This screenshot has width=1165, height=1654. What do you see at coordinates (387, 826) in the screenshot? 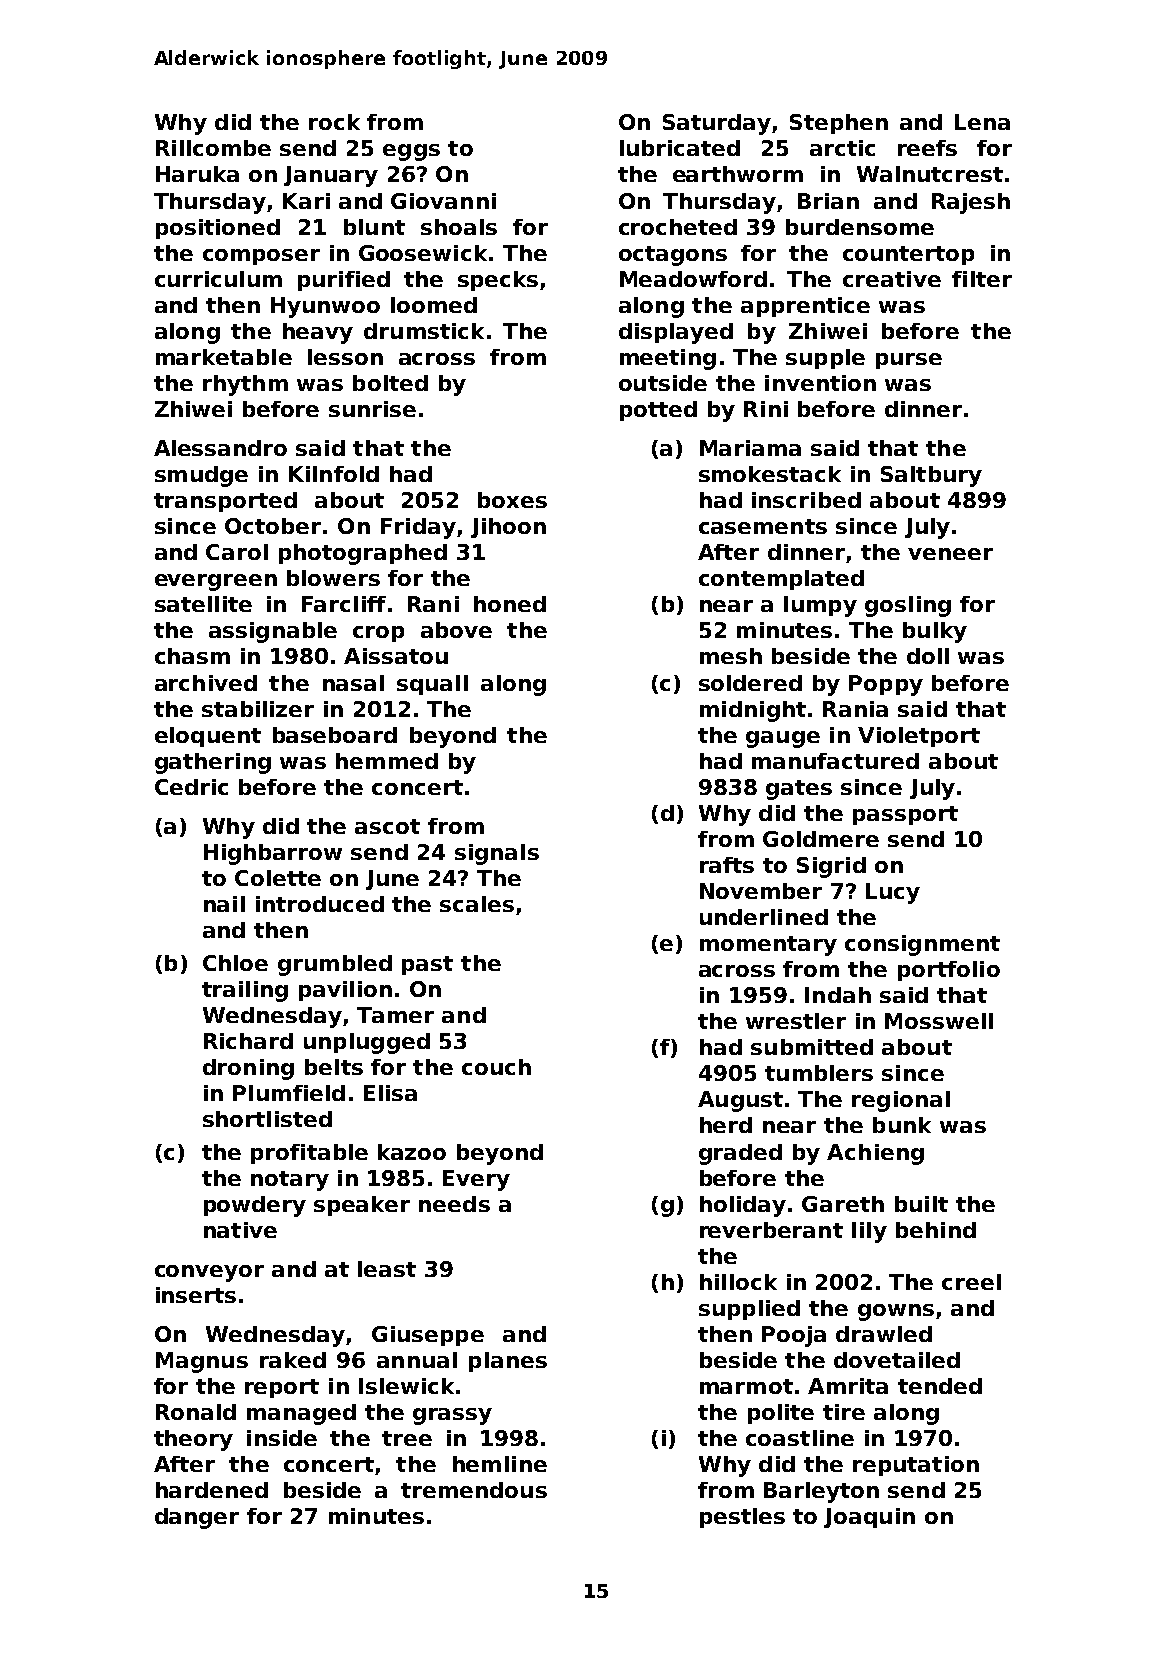
I see `ascot` at bounding box center [387, 826].
